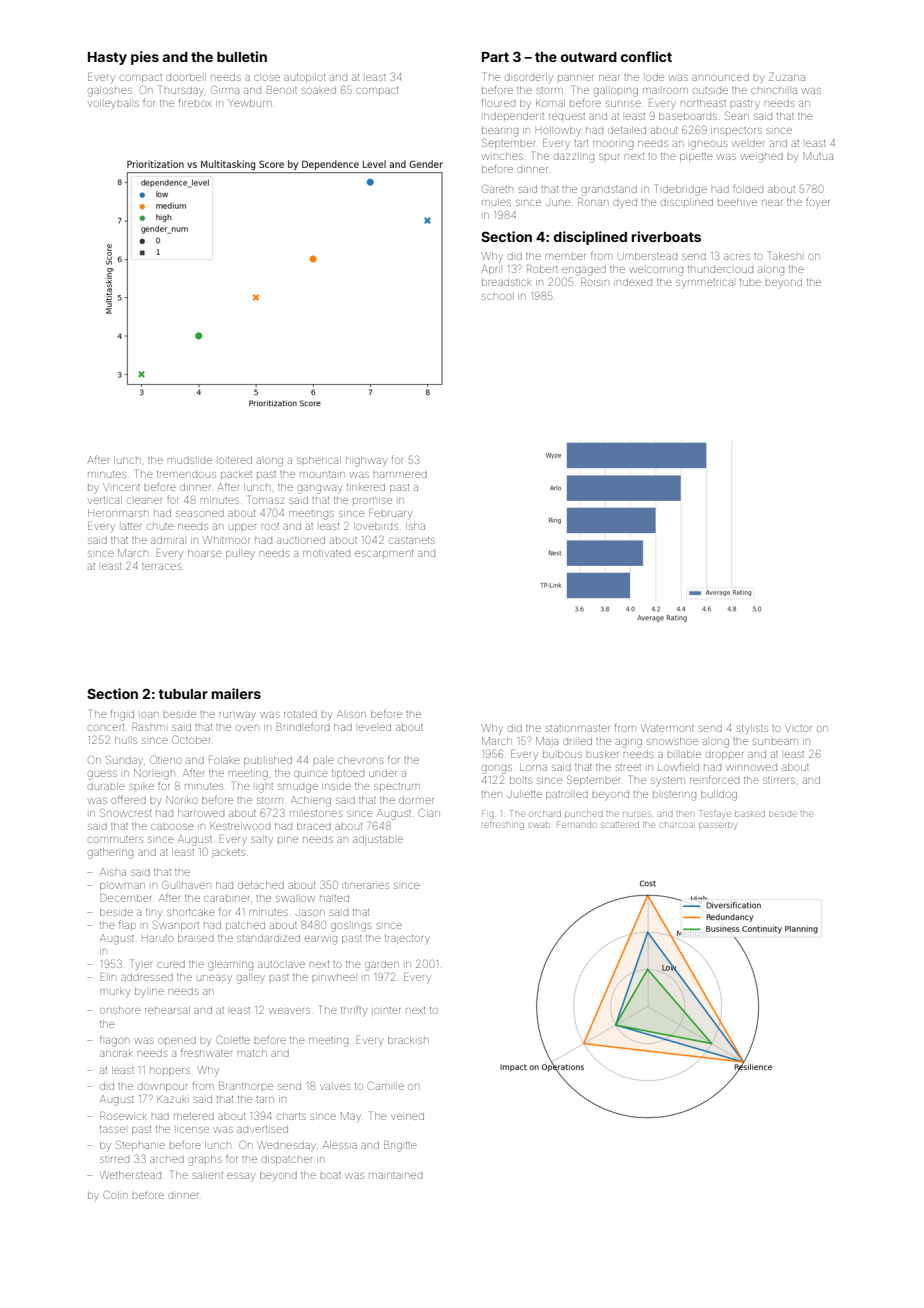 The width and height of the screenshot is (924, 1308). What do you see at coordinates (408, 1040) in the screenshot?
I see `brackish` at bounding box center [408, 1040].
